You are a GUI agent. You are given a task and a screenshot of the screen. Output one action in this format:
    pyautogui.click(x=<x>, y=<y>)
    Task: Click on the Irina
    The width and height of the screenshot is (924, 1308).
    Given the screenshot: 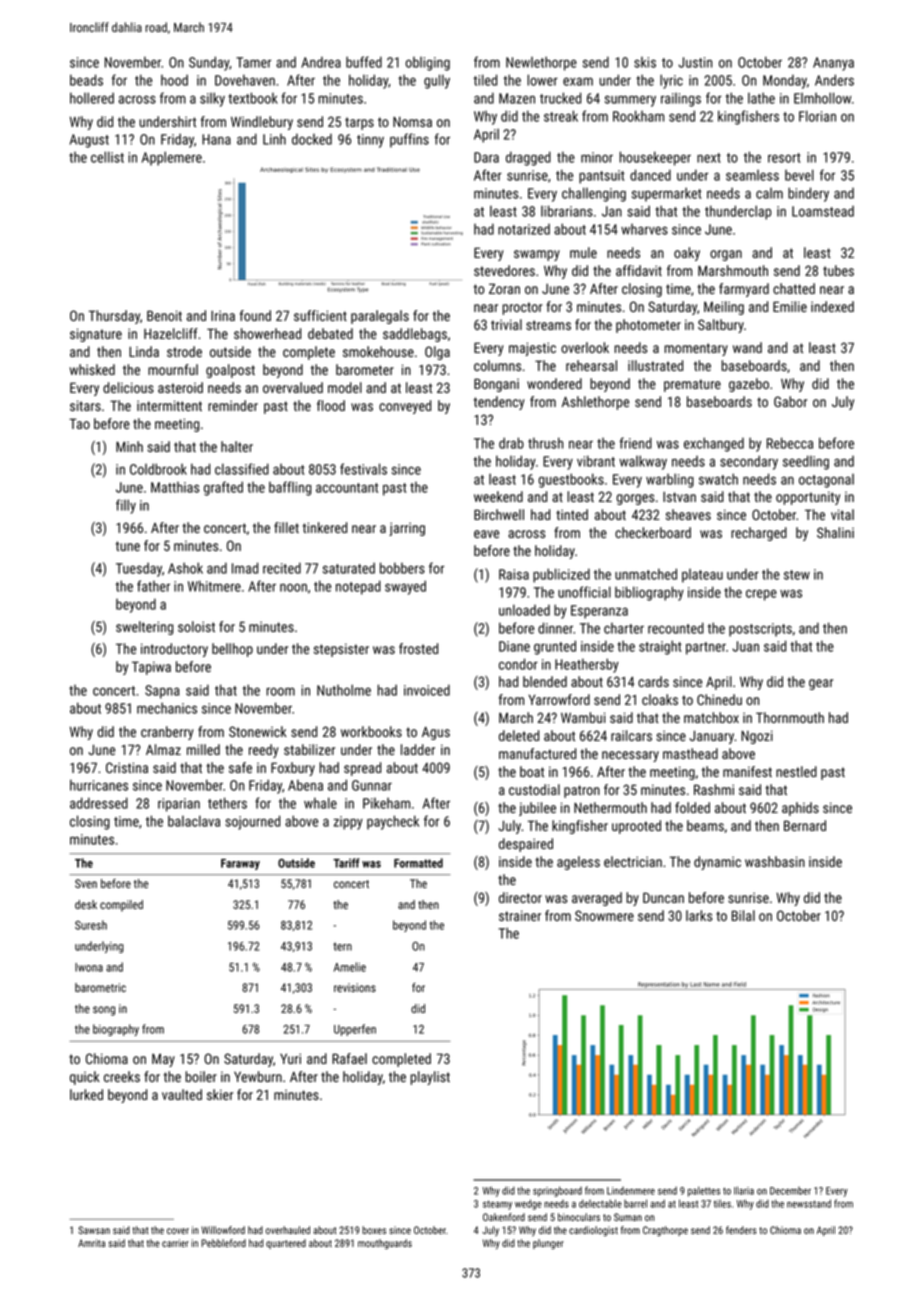 What is the action you would take?
    pyautogui.click(x=223, y=315)
